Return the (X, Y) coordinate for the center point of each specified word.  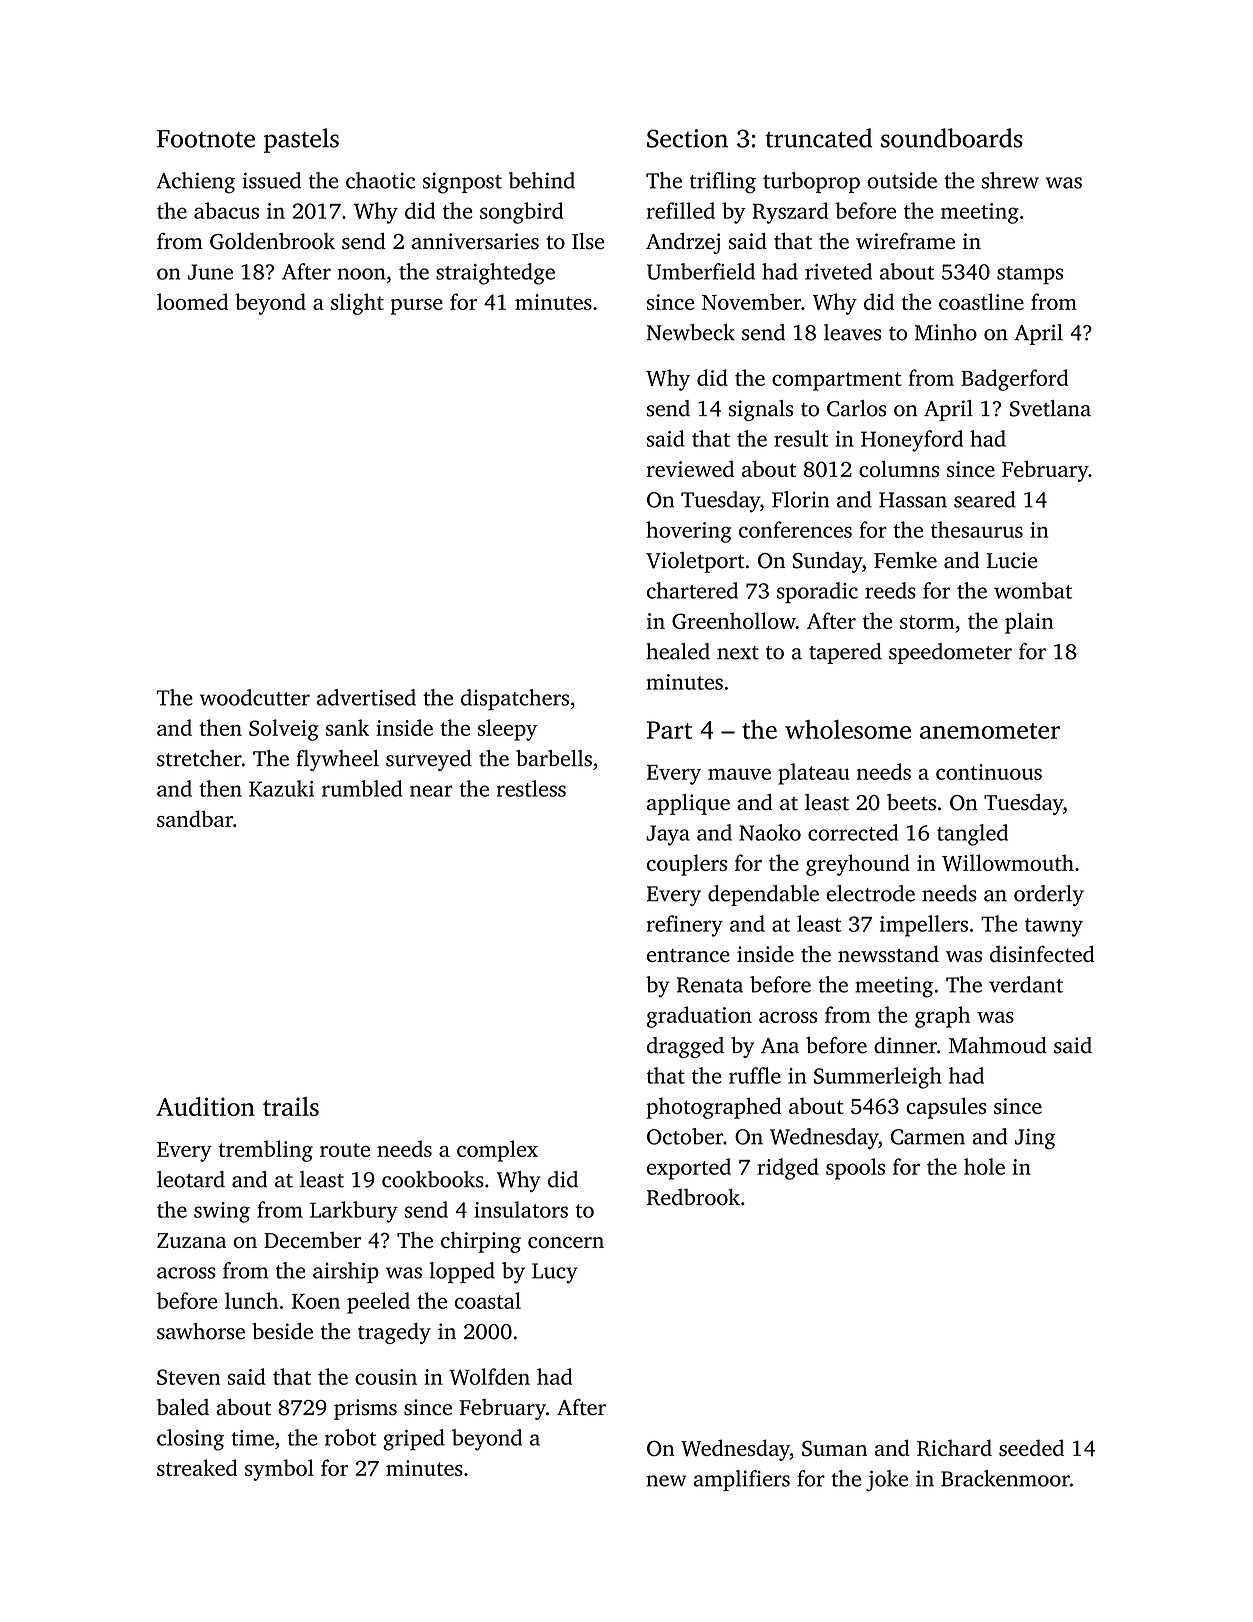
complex (497, 1151)
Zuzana (191, 1240)
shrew (1010, 180)
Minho (946, 332)
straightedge (495, 274)
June (210, 272)
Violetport (695, 562)
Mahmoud (998, 1045)
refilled (681, 210)
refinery (685, 926)
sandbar (195, 818)
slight (357, 304)
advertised (366, 697)
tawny (1054, 927)
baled (183, 1407)
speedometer (950, 653)
